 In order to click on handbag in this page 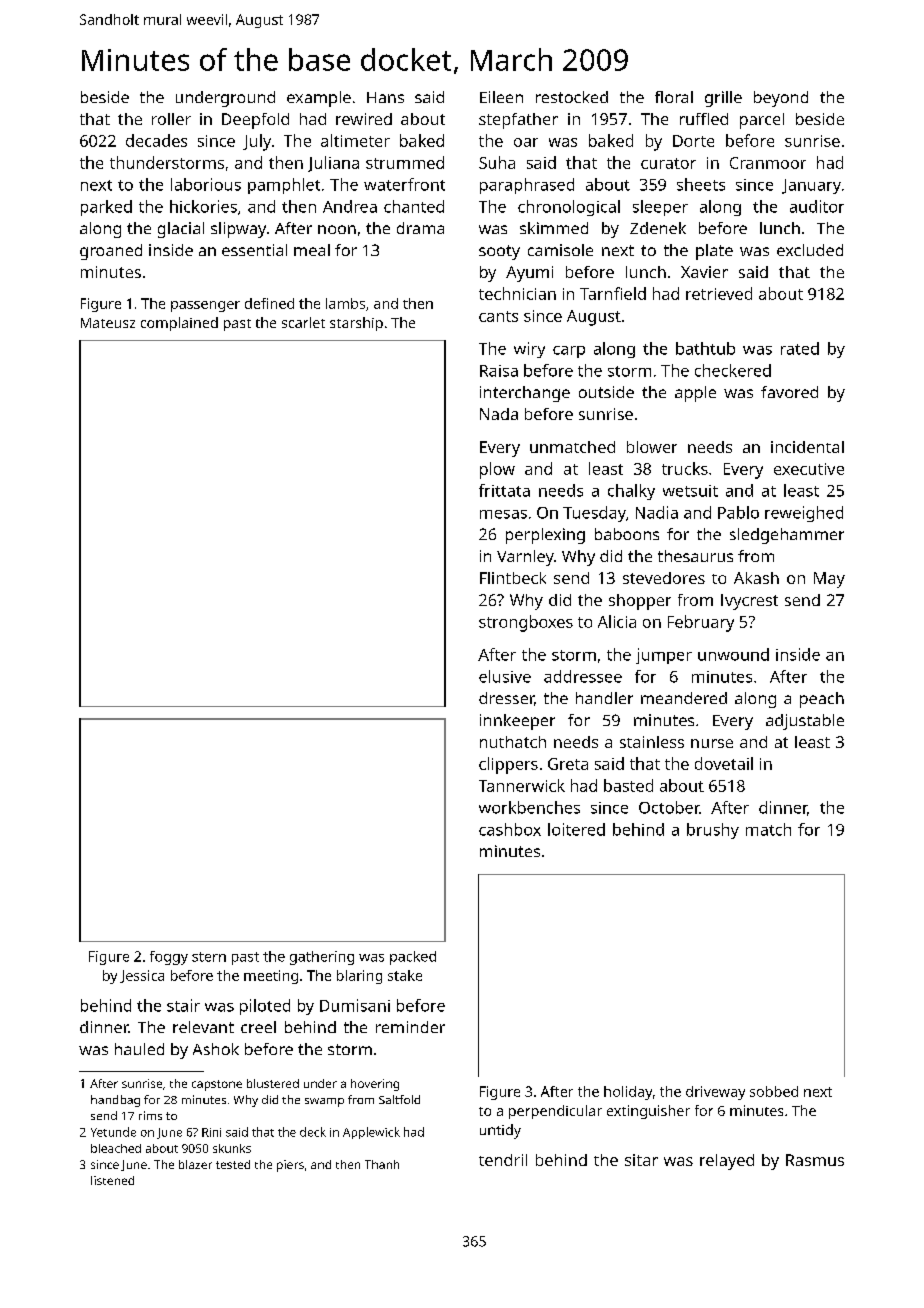, I will do `click(115, 1101)`.
